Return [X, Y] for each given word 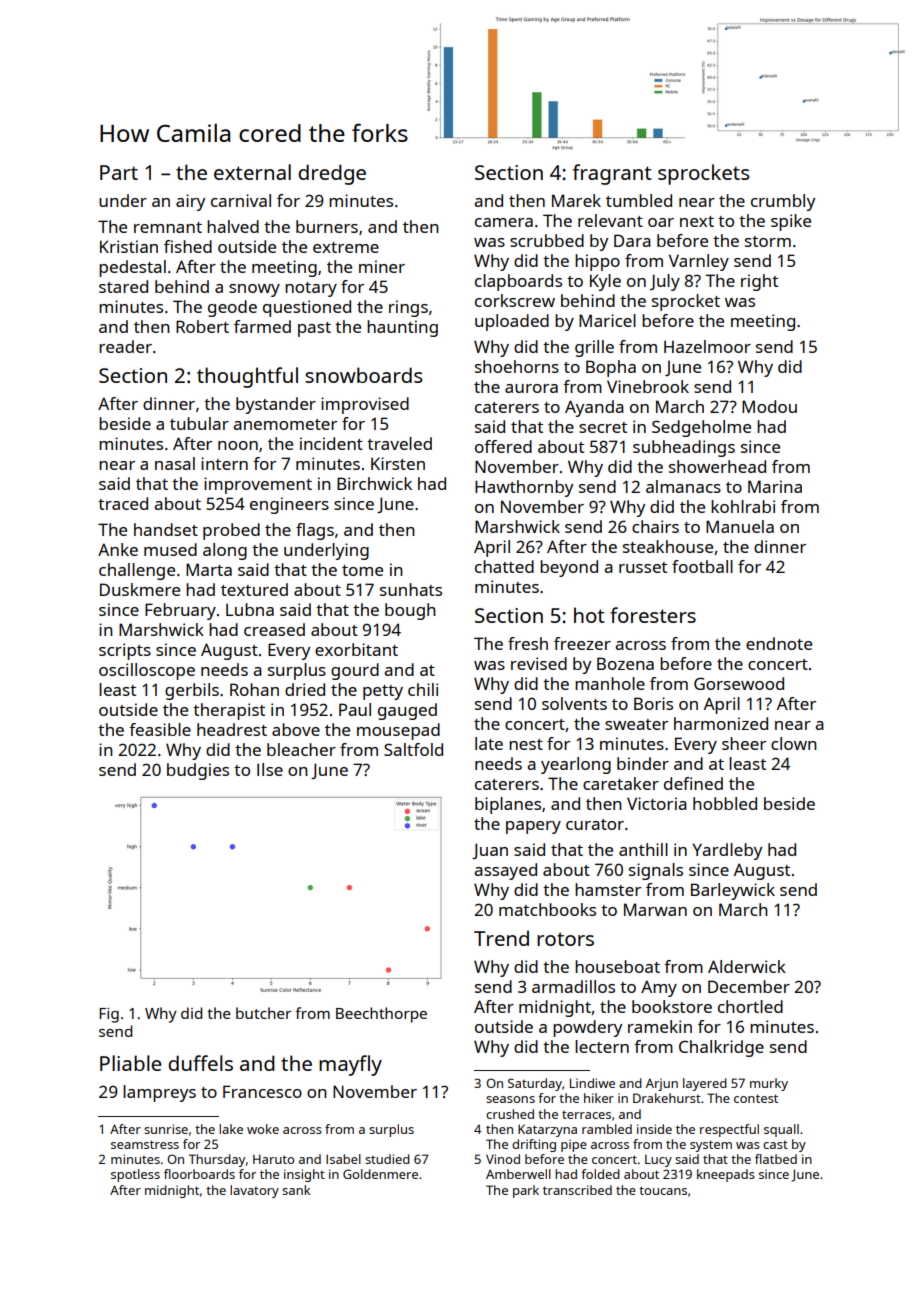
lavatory [254, 1191]
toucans [663, 1190]
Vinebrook [648, 386]
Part [119, 172]
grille [594, 348]
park [526, 1191]
